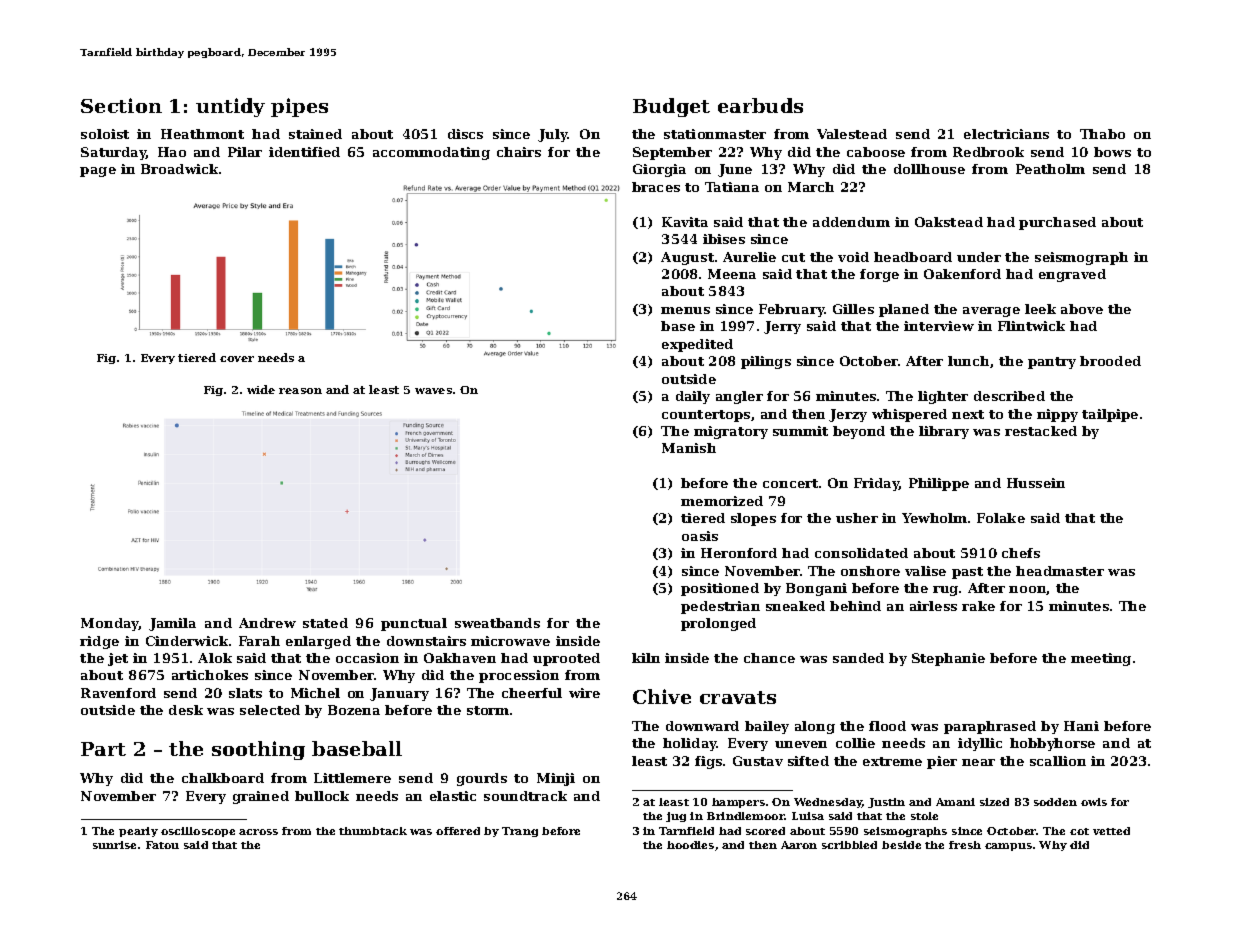  I want to click on untidy, so click(230, 107).
